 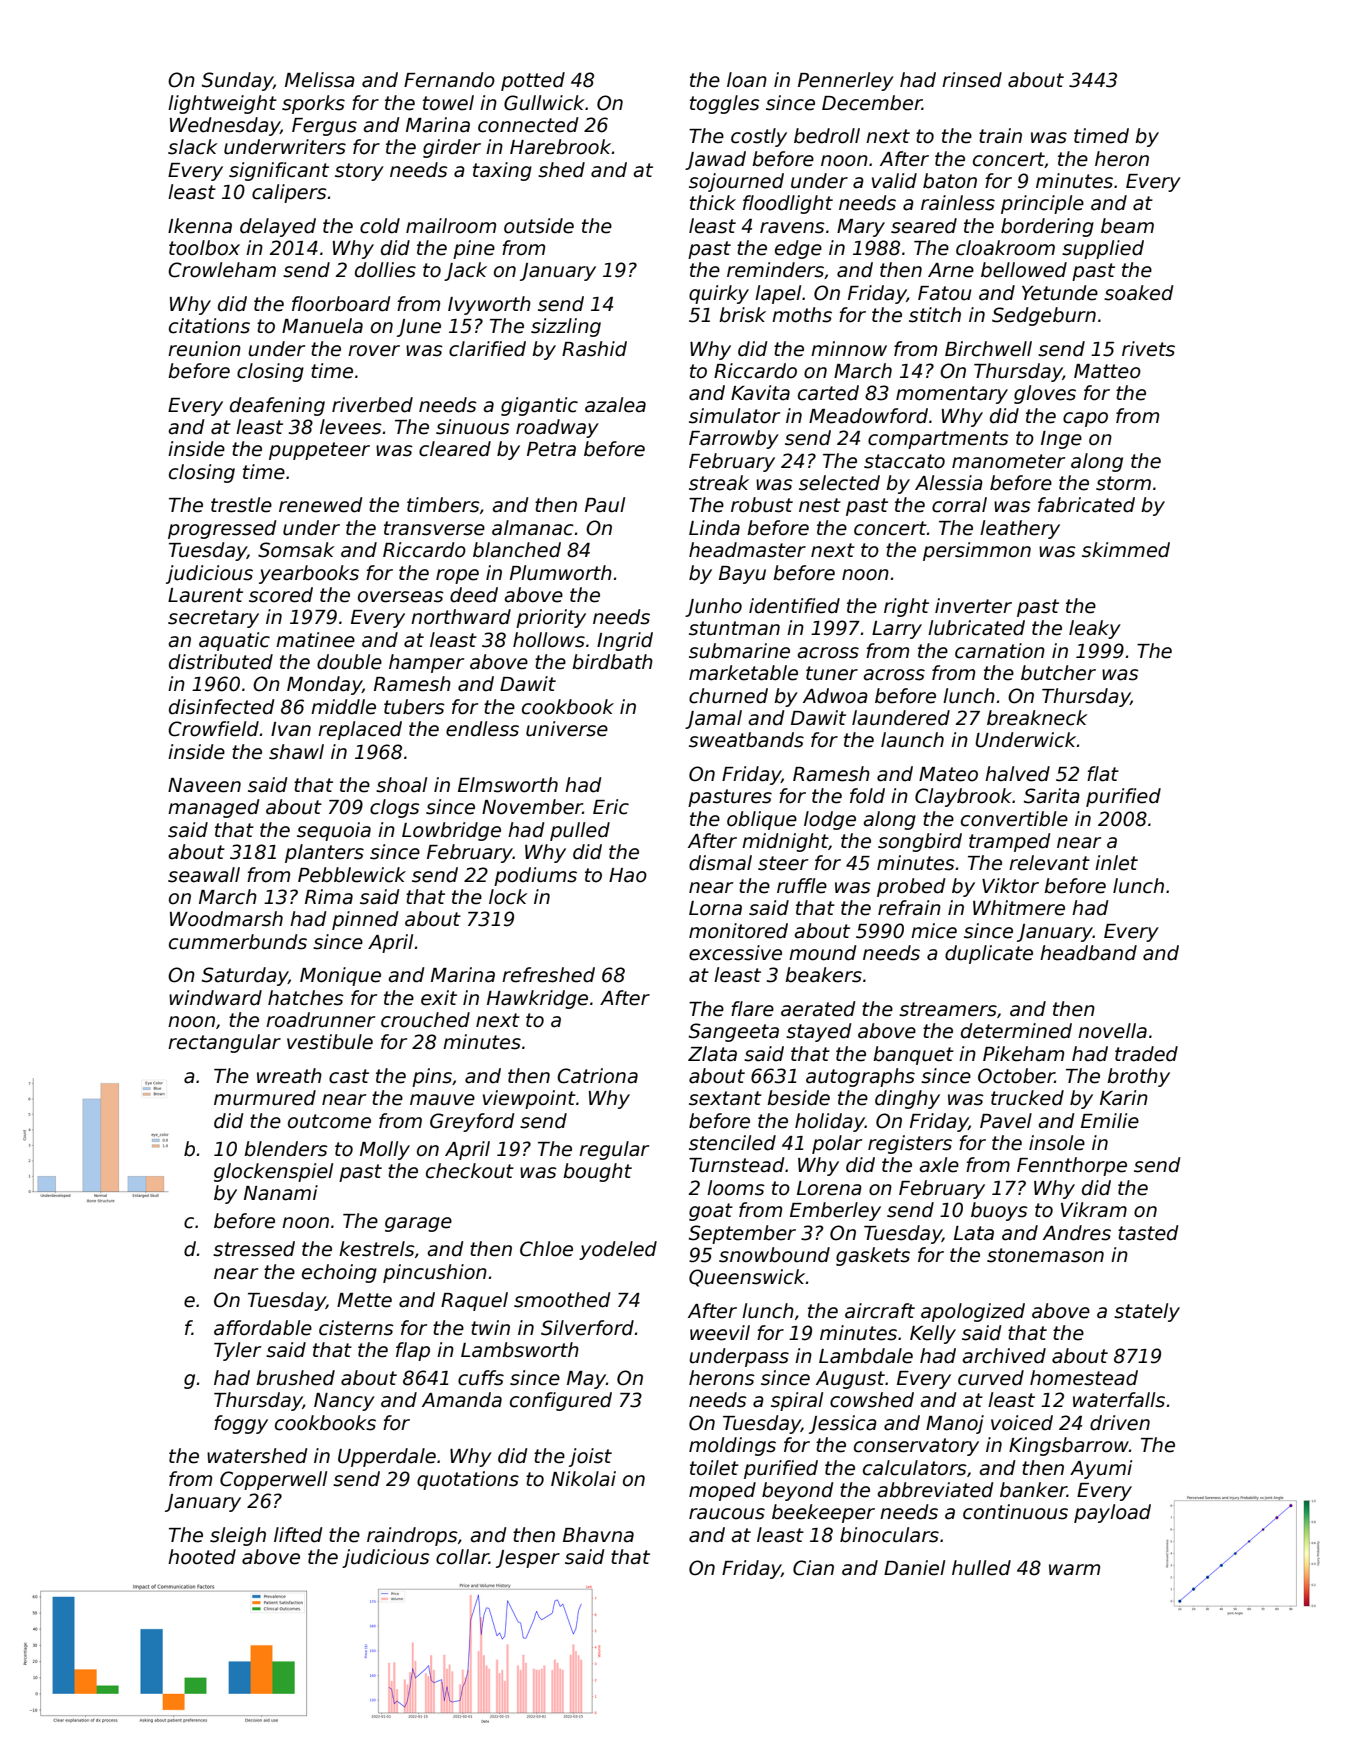 I want to click on sizzling, so click(x=566, y=327).
